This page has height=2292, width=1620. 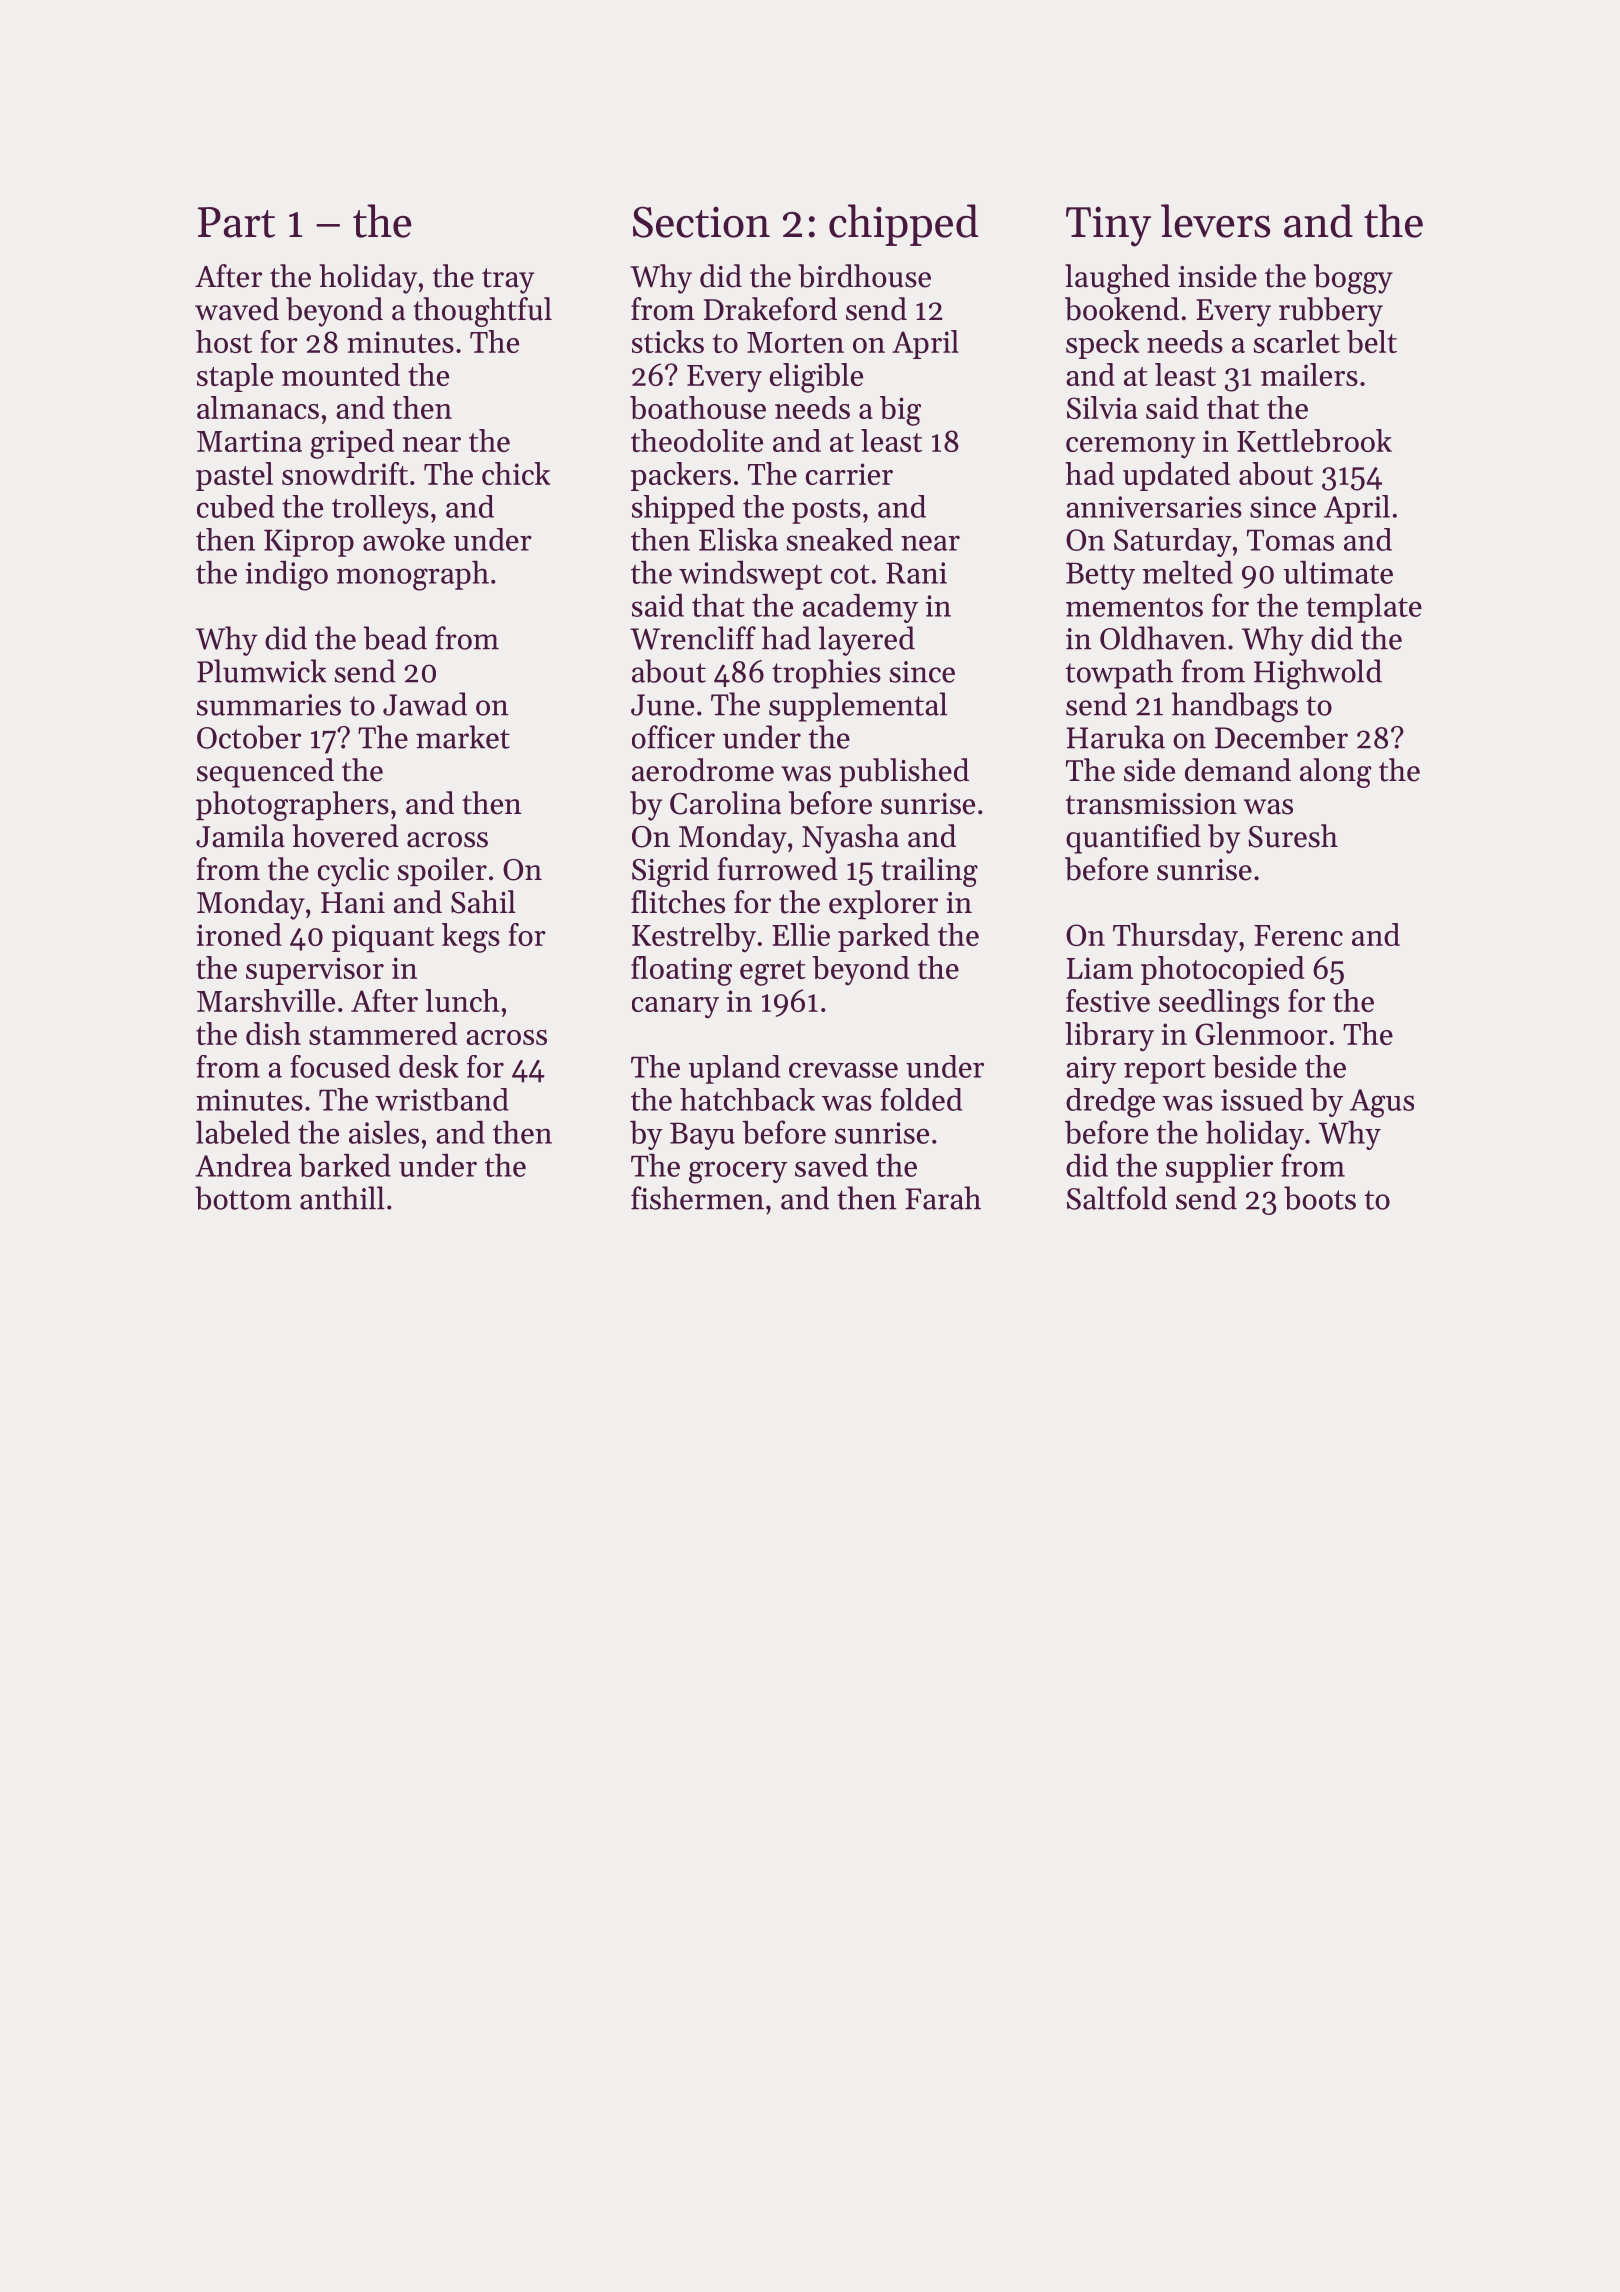 What do you see at coordinates (849, 474) in the page?
I see `carrier` at bounding box center [849, 474].
